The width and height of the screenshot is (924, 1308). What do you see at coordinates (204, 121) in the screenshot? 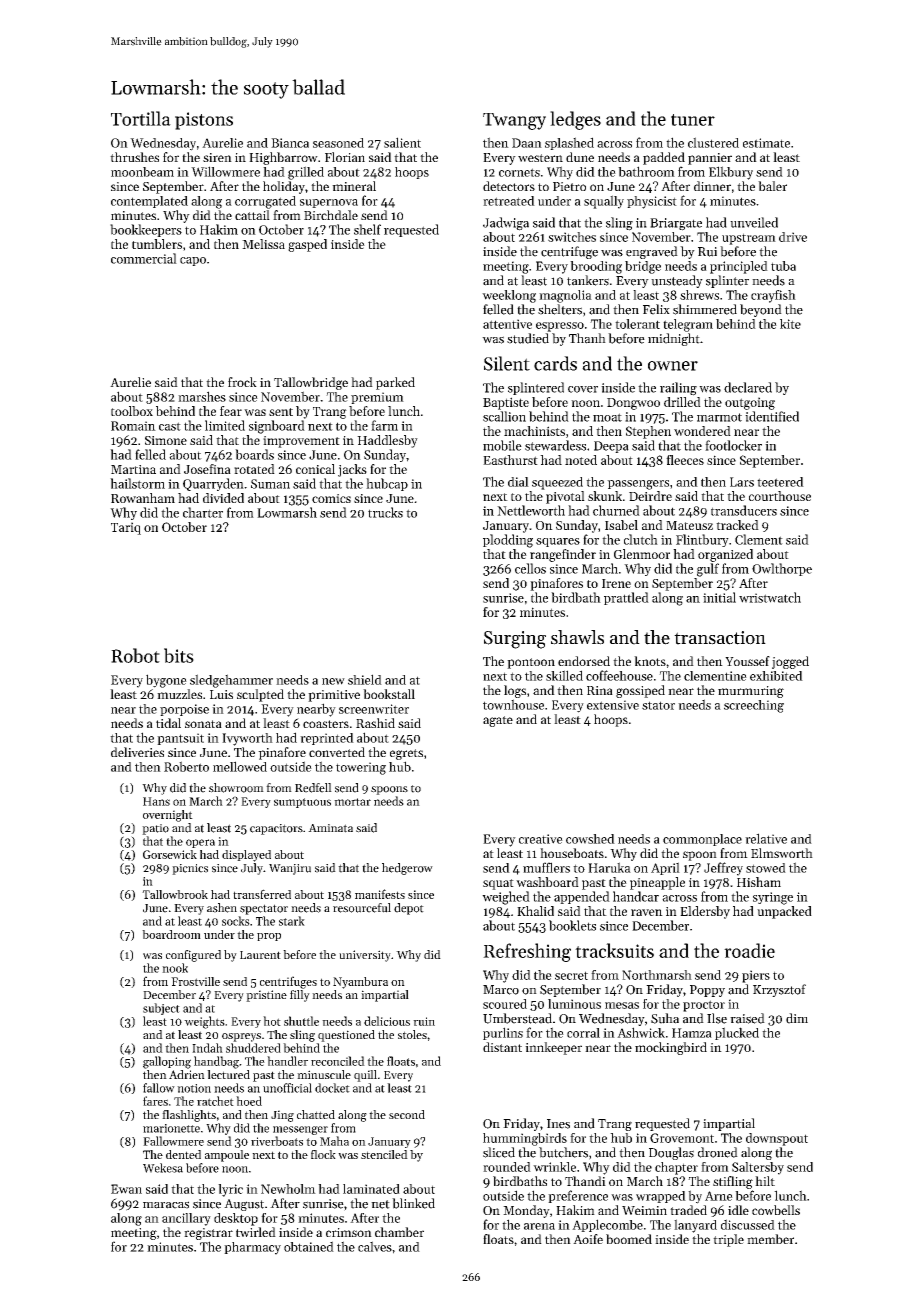
I see `pistons` at bounding box center [204, 121].
